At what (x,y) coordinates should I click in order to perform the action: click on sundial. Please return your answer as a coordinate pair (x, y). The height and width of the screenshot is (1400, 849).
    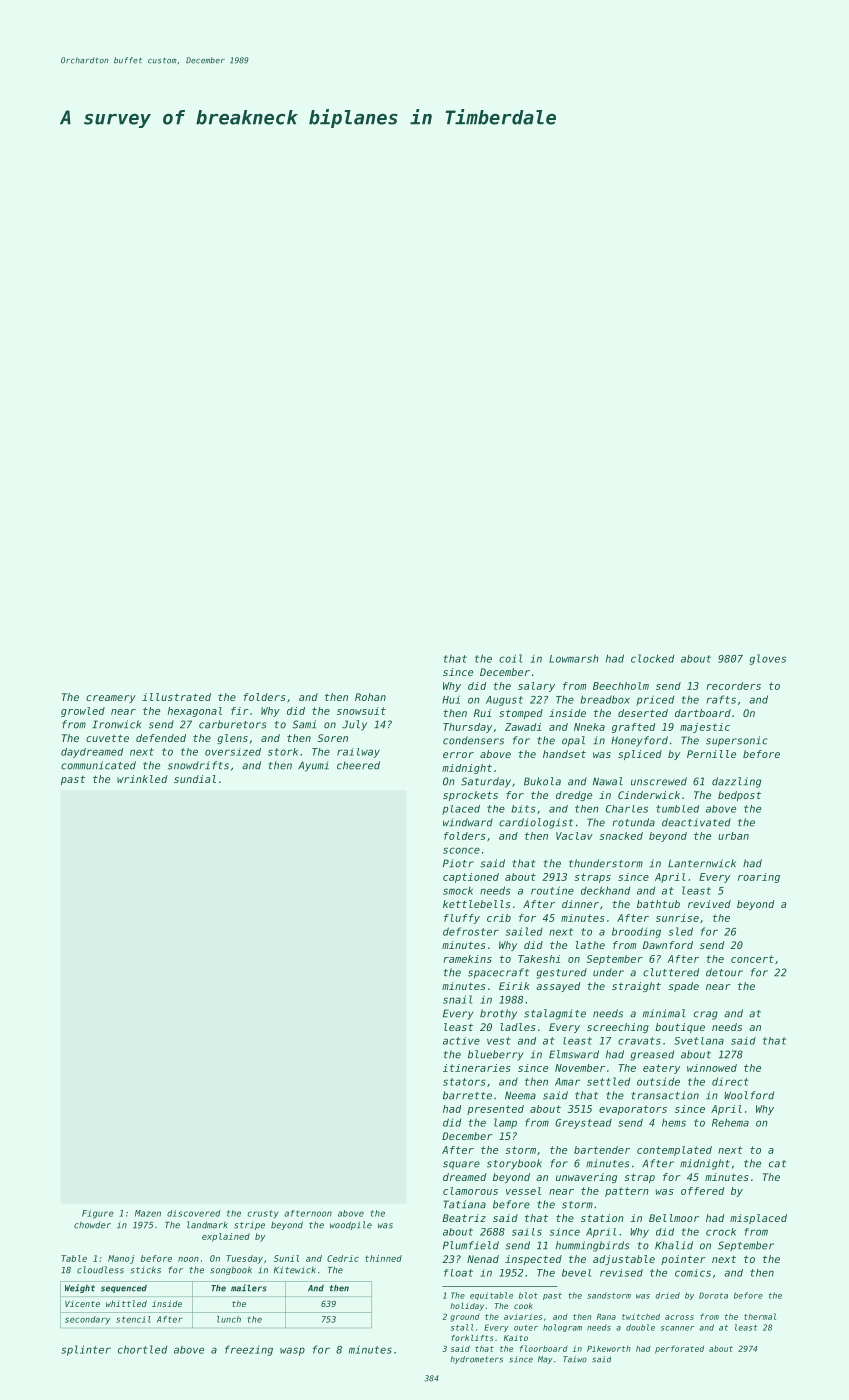
    Looking at the image, I should click on (195, 779).
